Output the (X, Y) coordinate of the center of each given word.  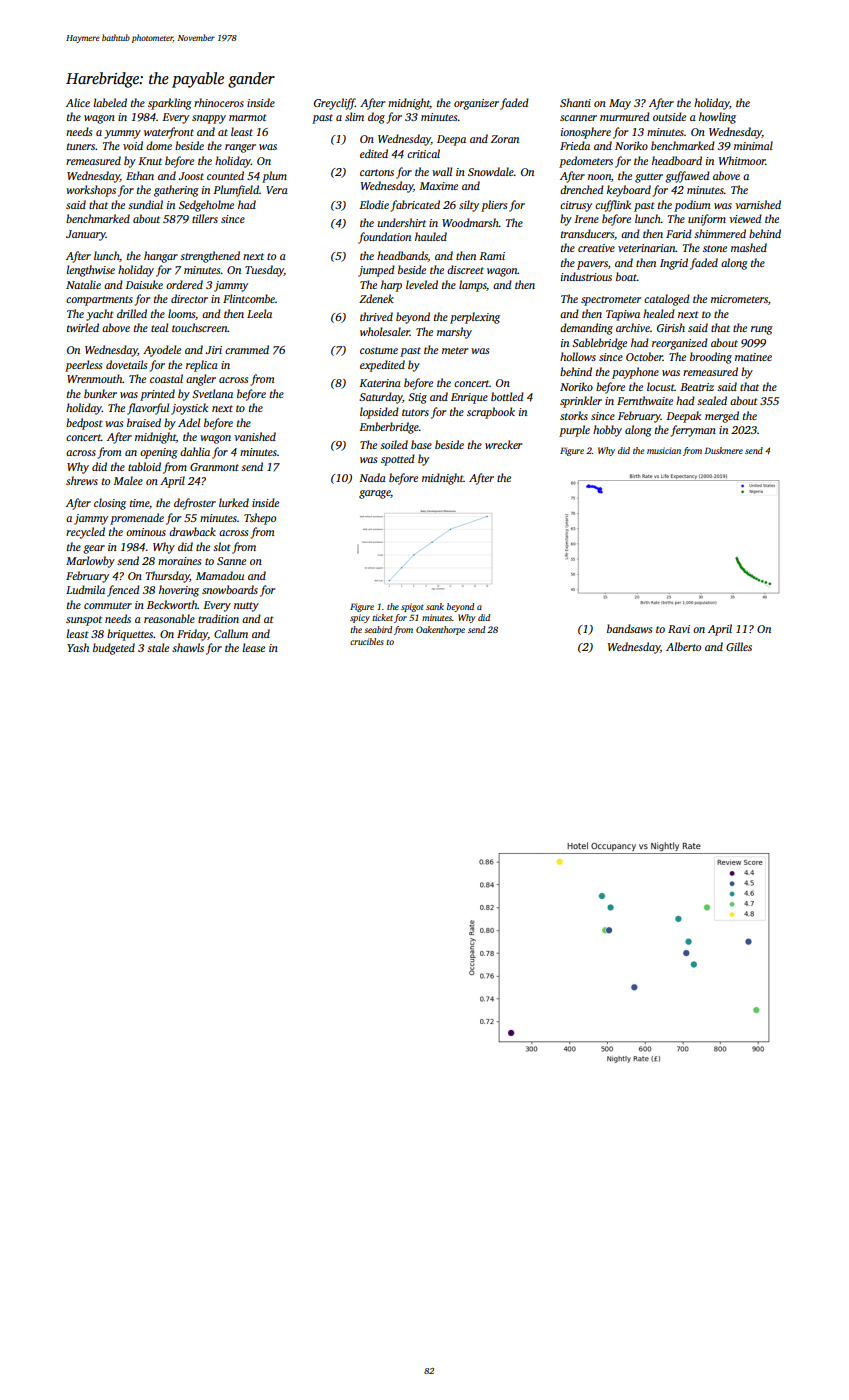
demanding (586, 329)
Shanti (575, 102)
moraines (179, 561)
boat (626, 276)
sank (435, 606)
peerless (83, 366)
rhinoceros (219, 102)
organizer (476, 104)
